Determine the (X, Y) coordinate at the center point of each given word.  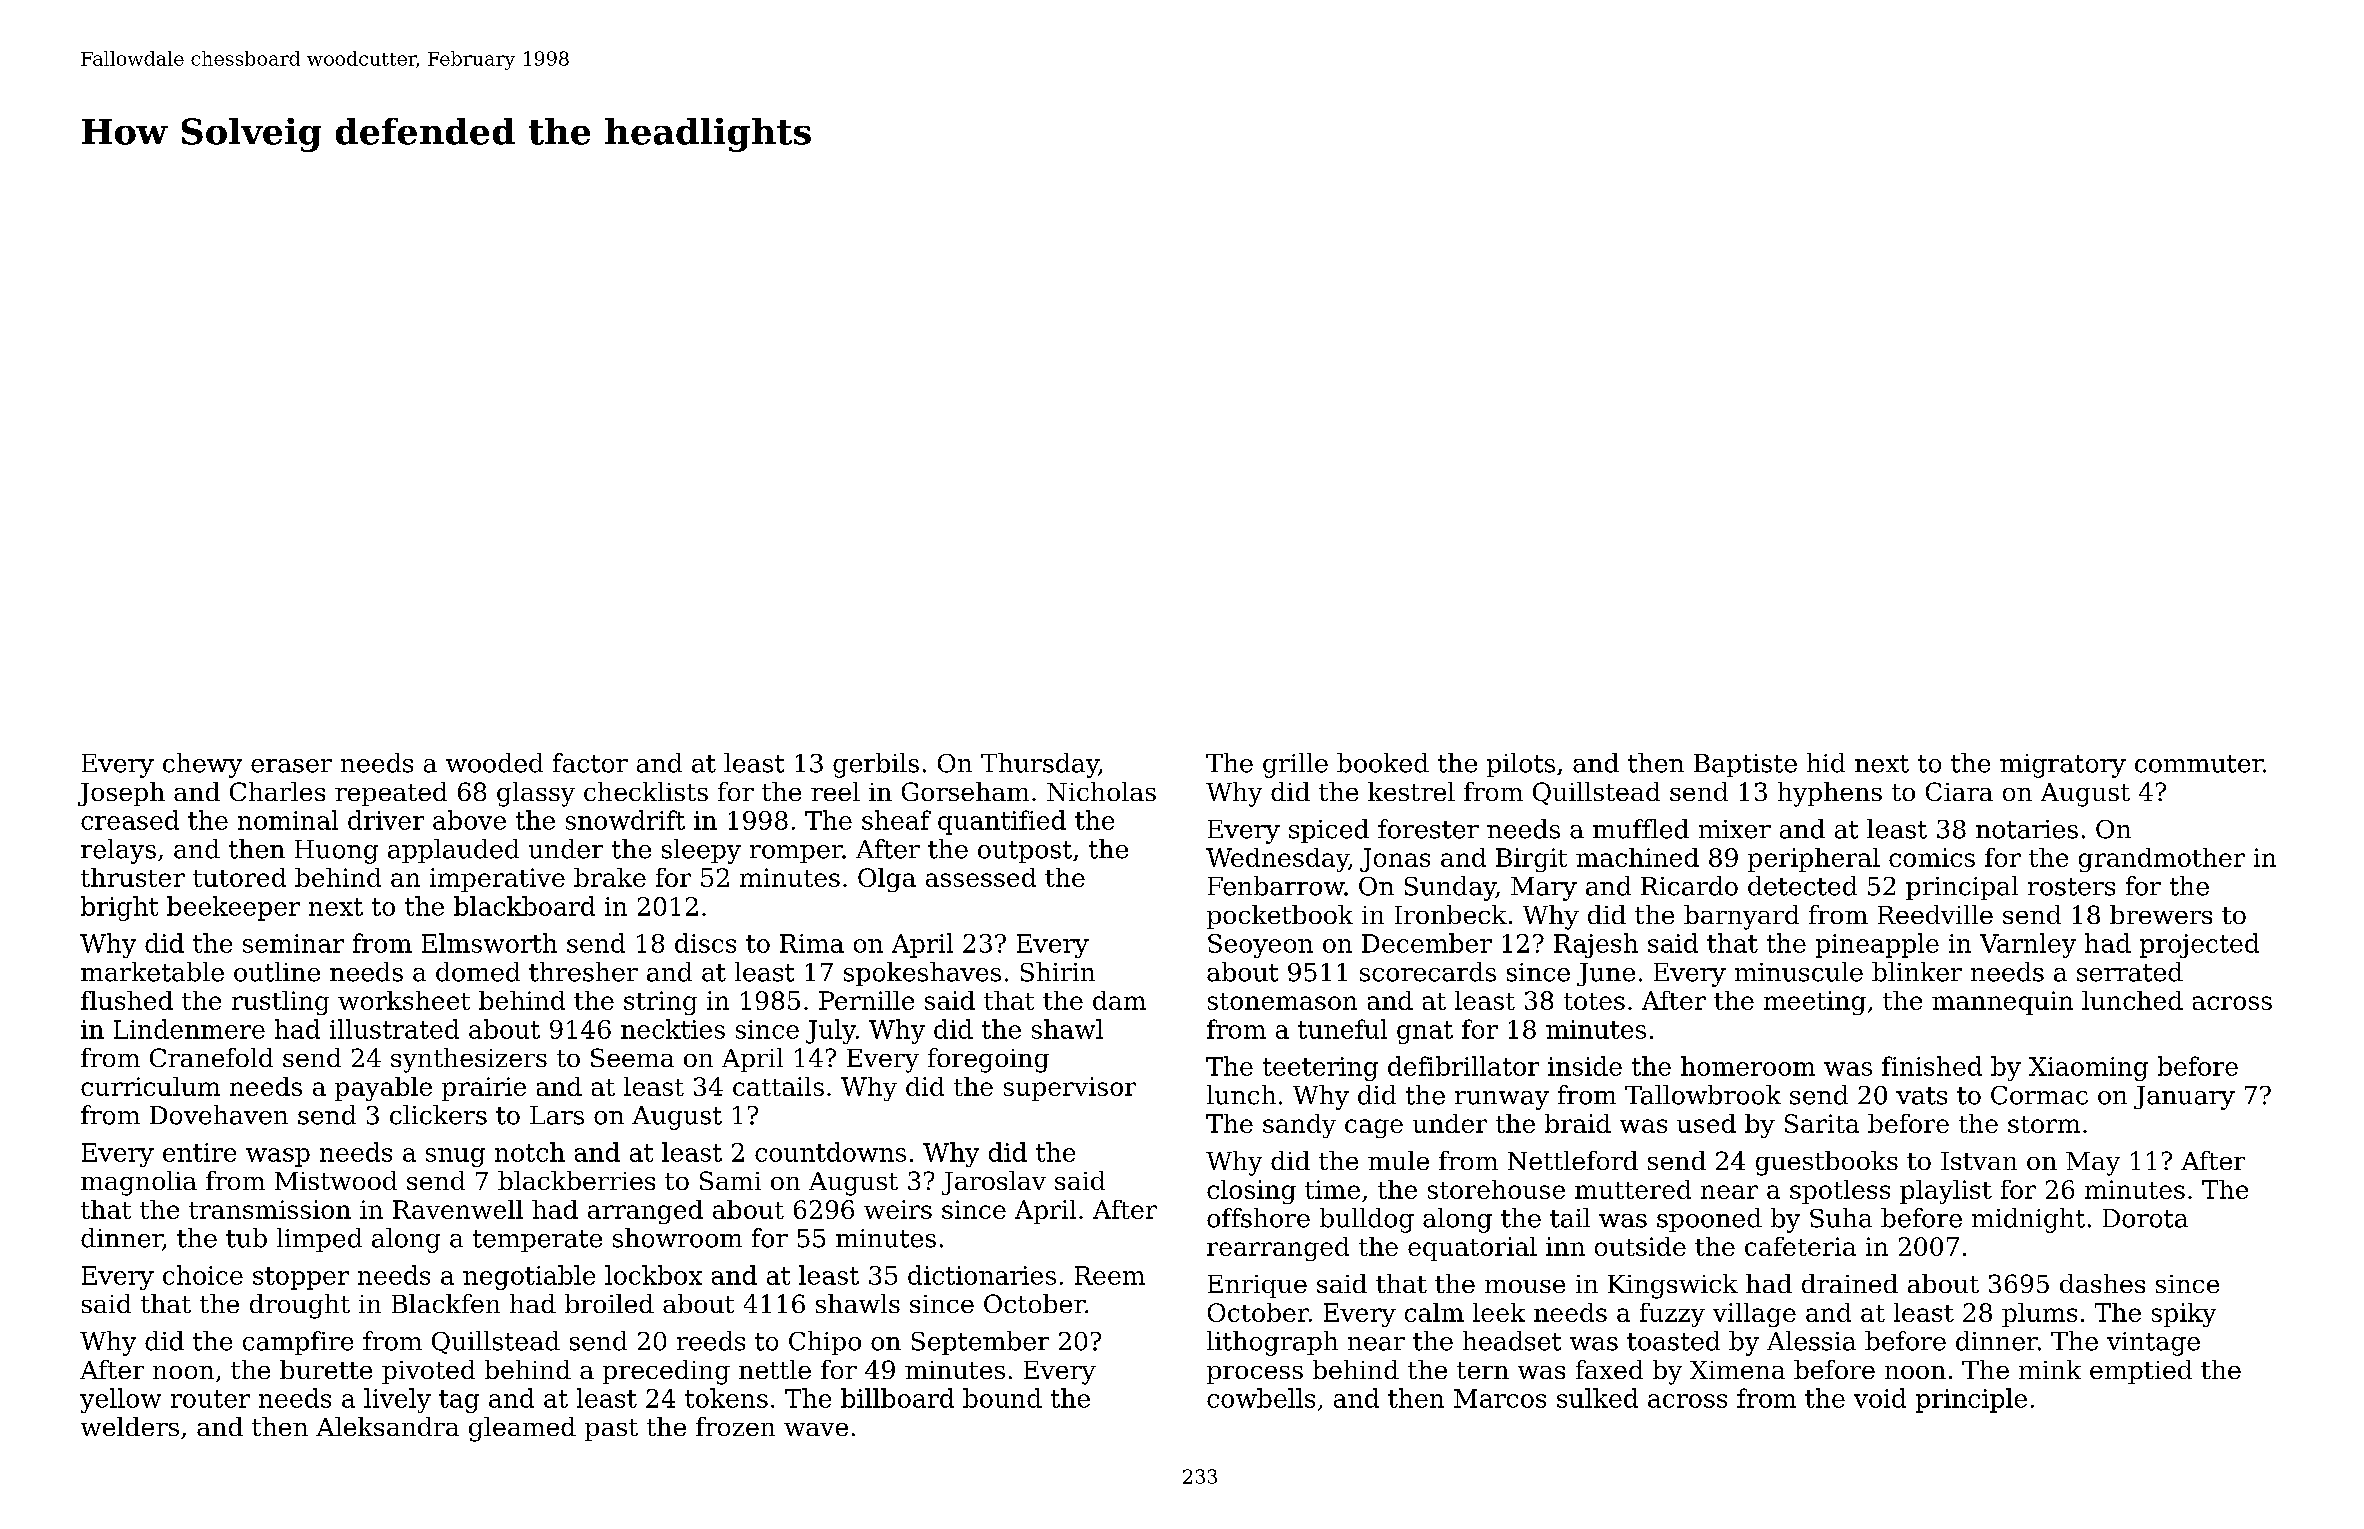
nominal (288, 820)
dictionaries (982, 1275)
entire (199, 1152)
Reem (1110, 1275)
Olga (887, 880)
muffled (1641, 829)
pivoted (428, 1372)
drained (1850, 1283)
